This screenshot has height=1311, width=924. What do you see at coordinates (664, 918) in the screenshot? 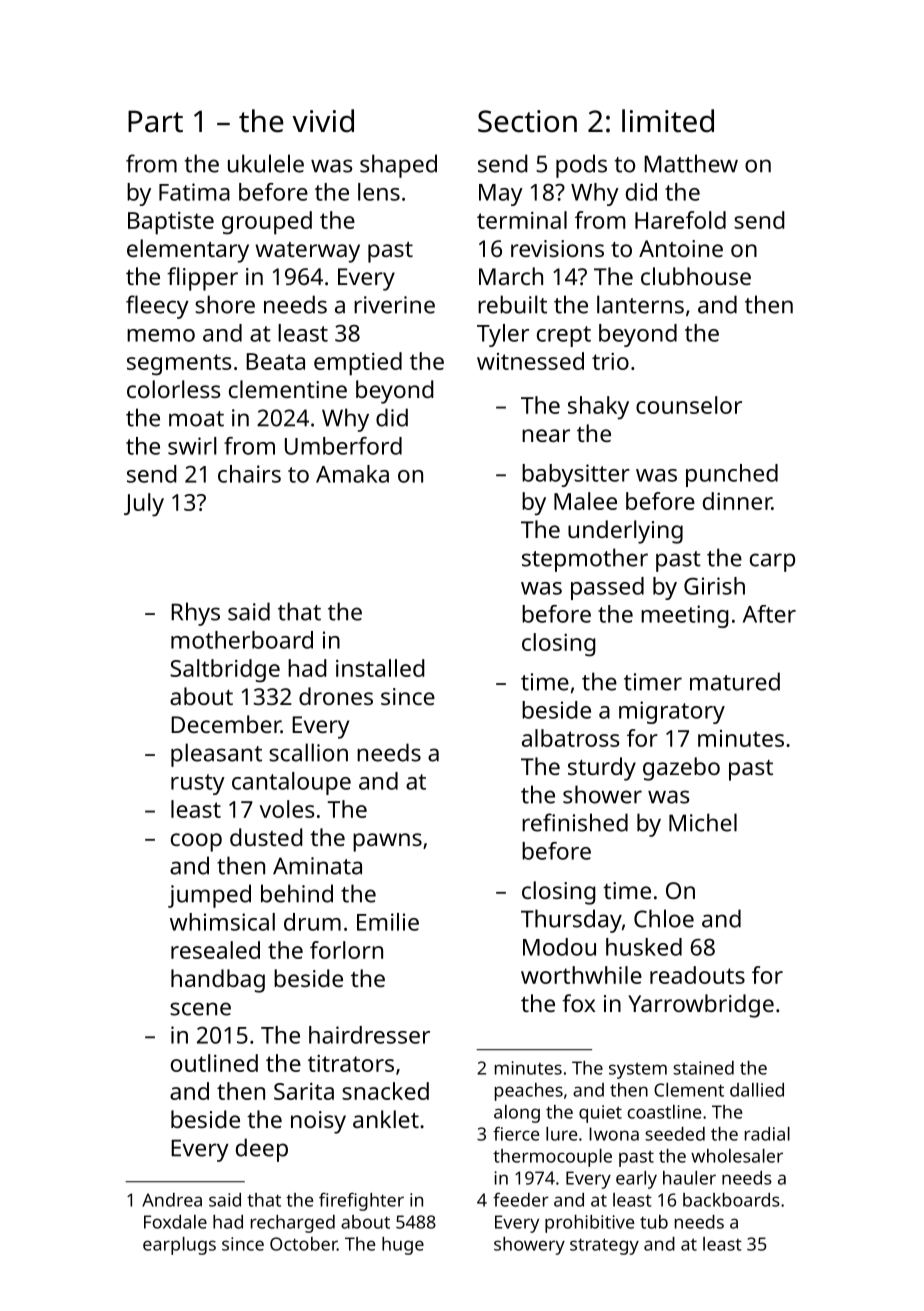
I see `Chloe` at bounding box center [664, 918].
